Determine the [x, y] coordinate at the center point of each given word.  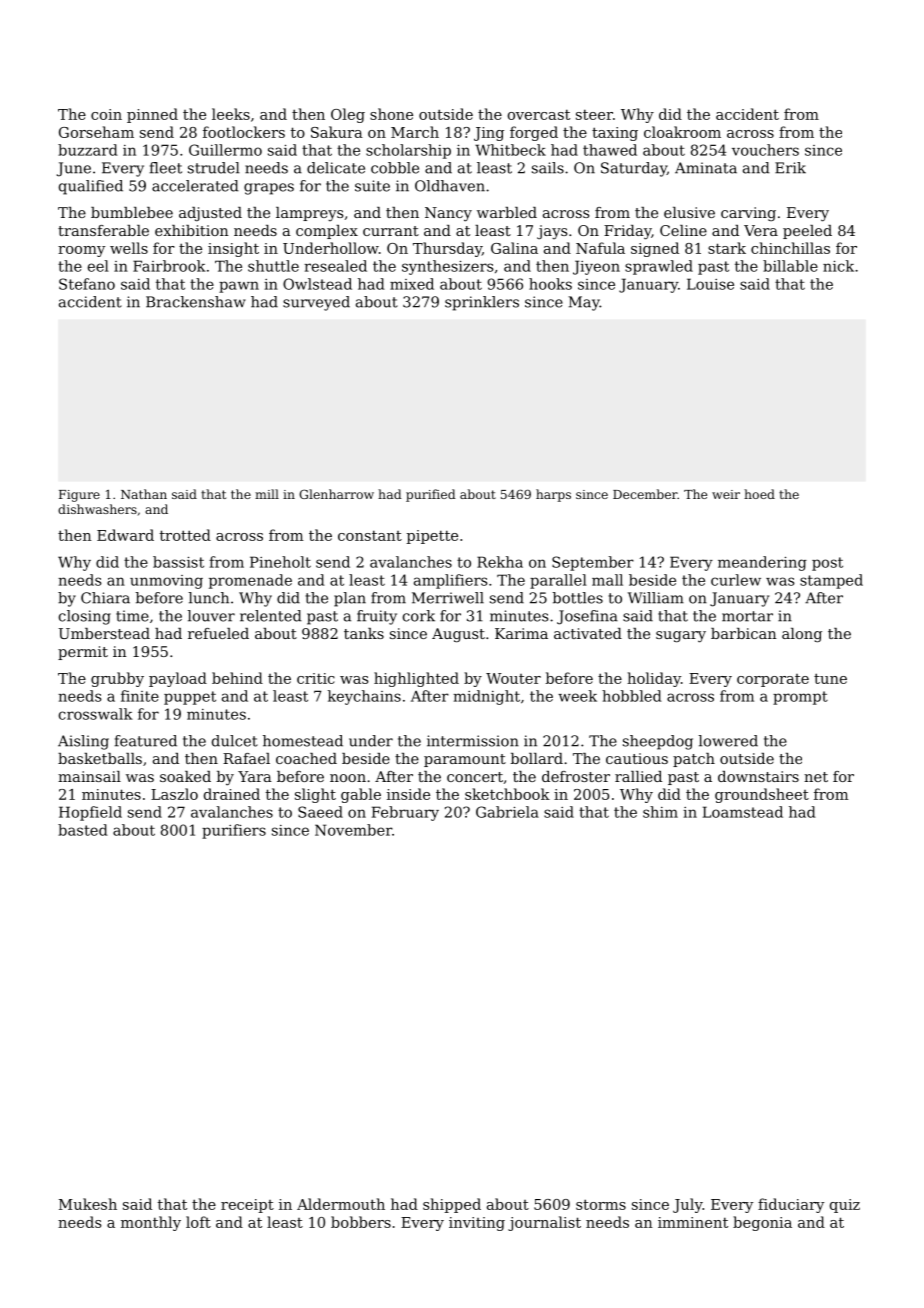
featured [146, 741]
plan [350, 599]
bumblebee [132, 212]
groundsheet [762, 795]
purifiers [234, 831]
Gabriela [507, 812]
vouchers [765, 150]
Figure [79, 496]
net [816, 777]
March [415, 132]
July [688, 1205]
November [353, 830]
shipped [452, 1205]
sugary [681, 637]
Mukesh [88, 1204]
